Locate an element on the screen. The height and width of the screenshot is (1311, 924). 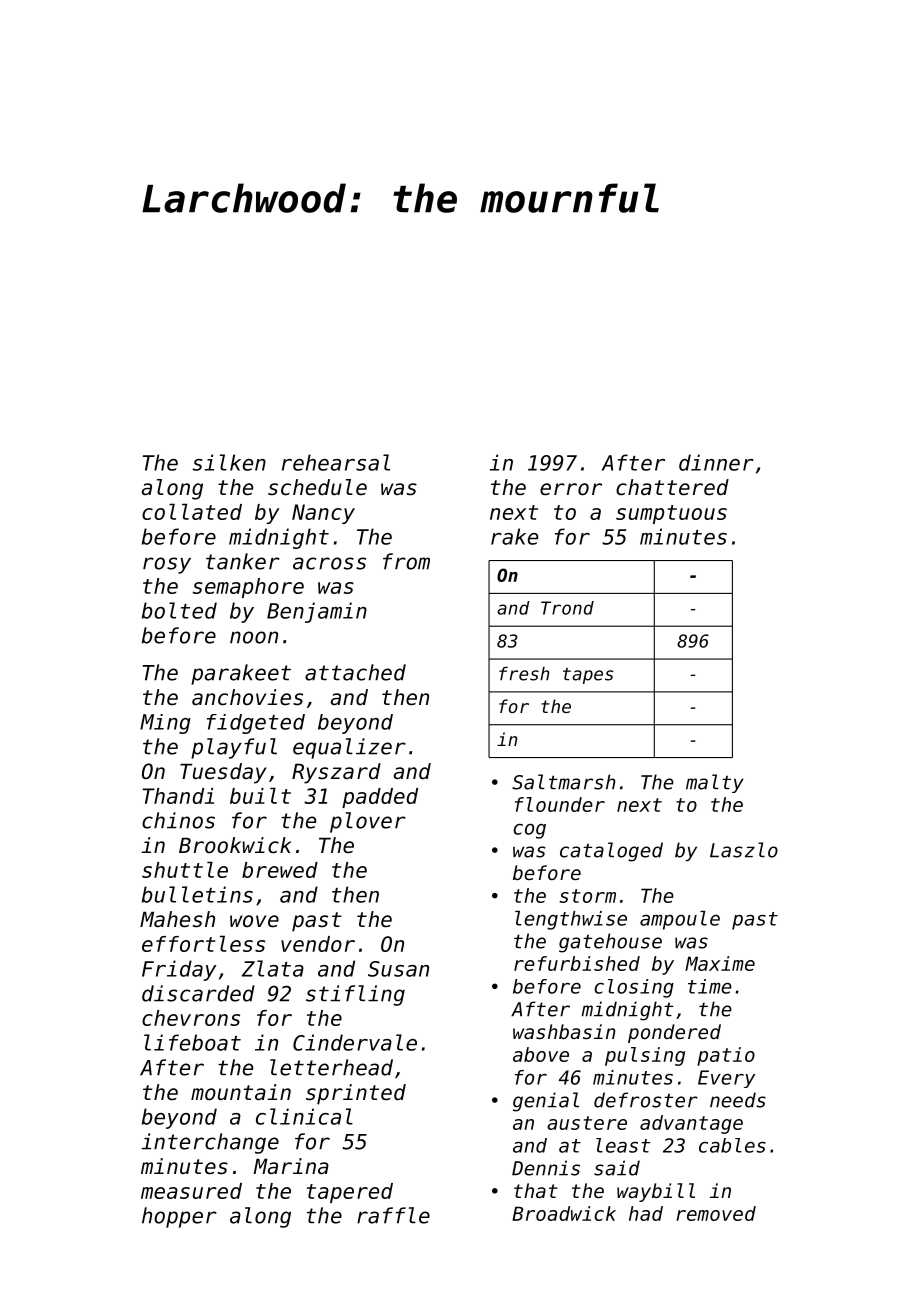
sumptuous is located at coordinates (671, 514).
